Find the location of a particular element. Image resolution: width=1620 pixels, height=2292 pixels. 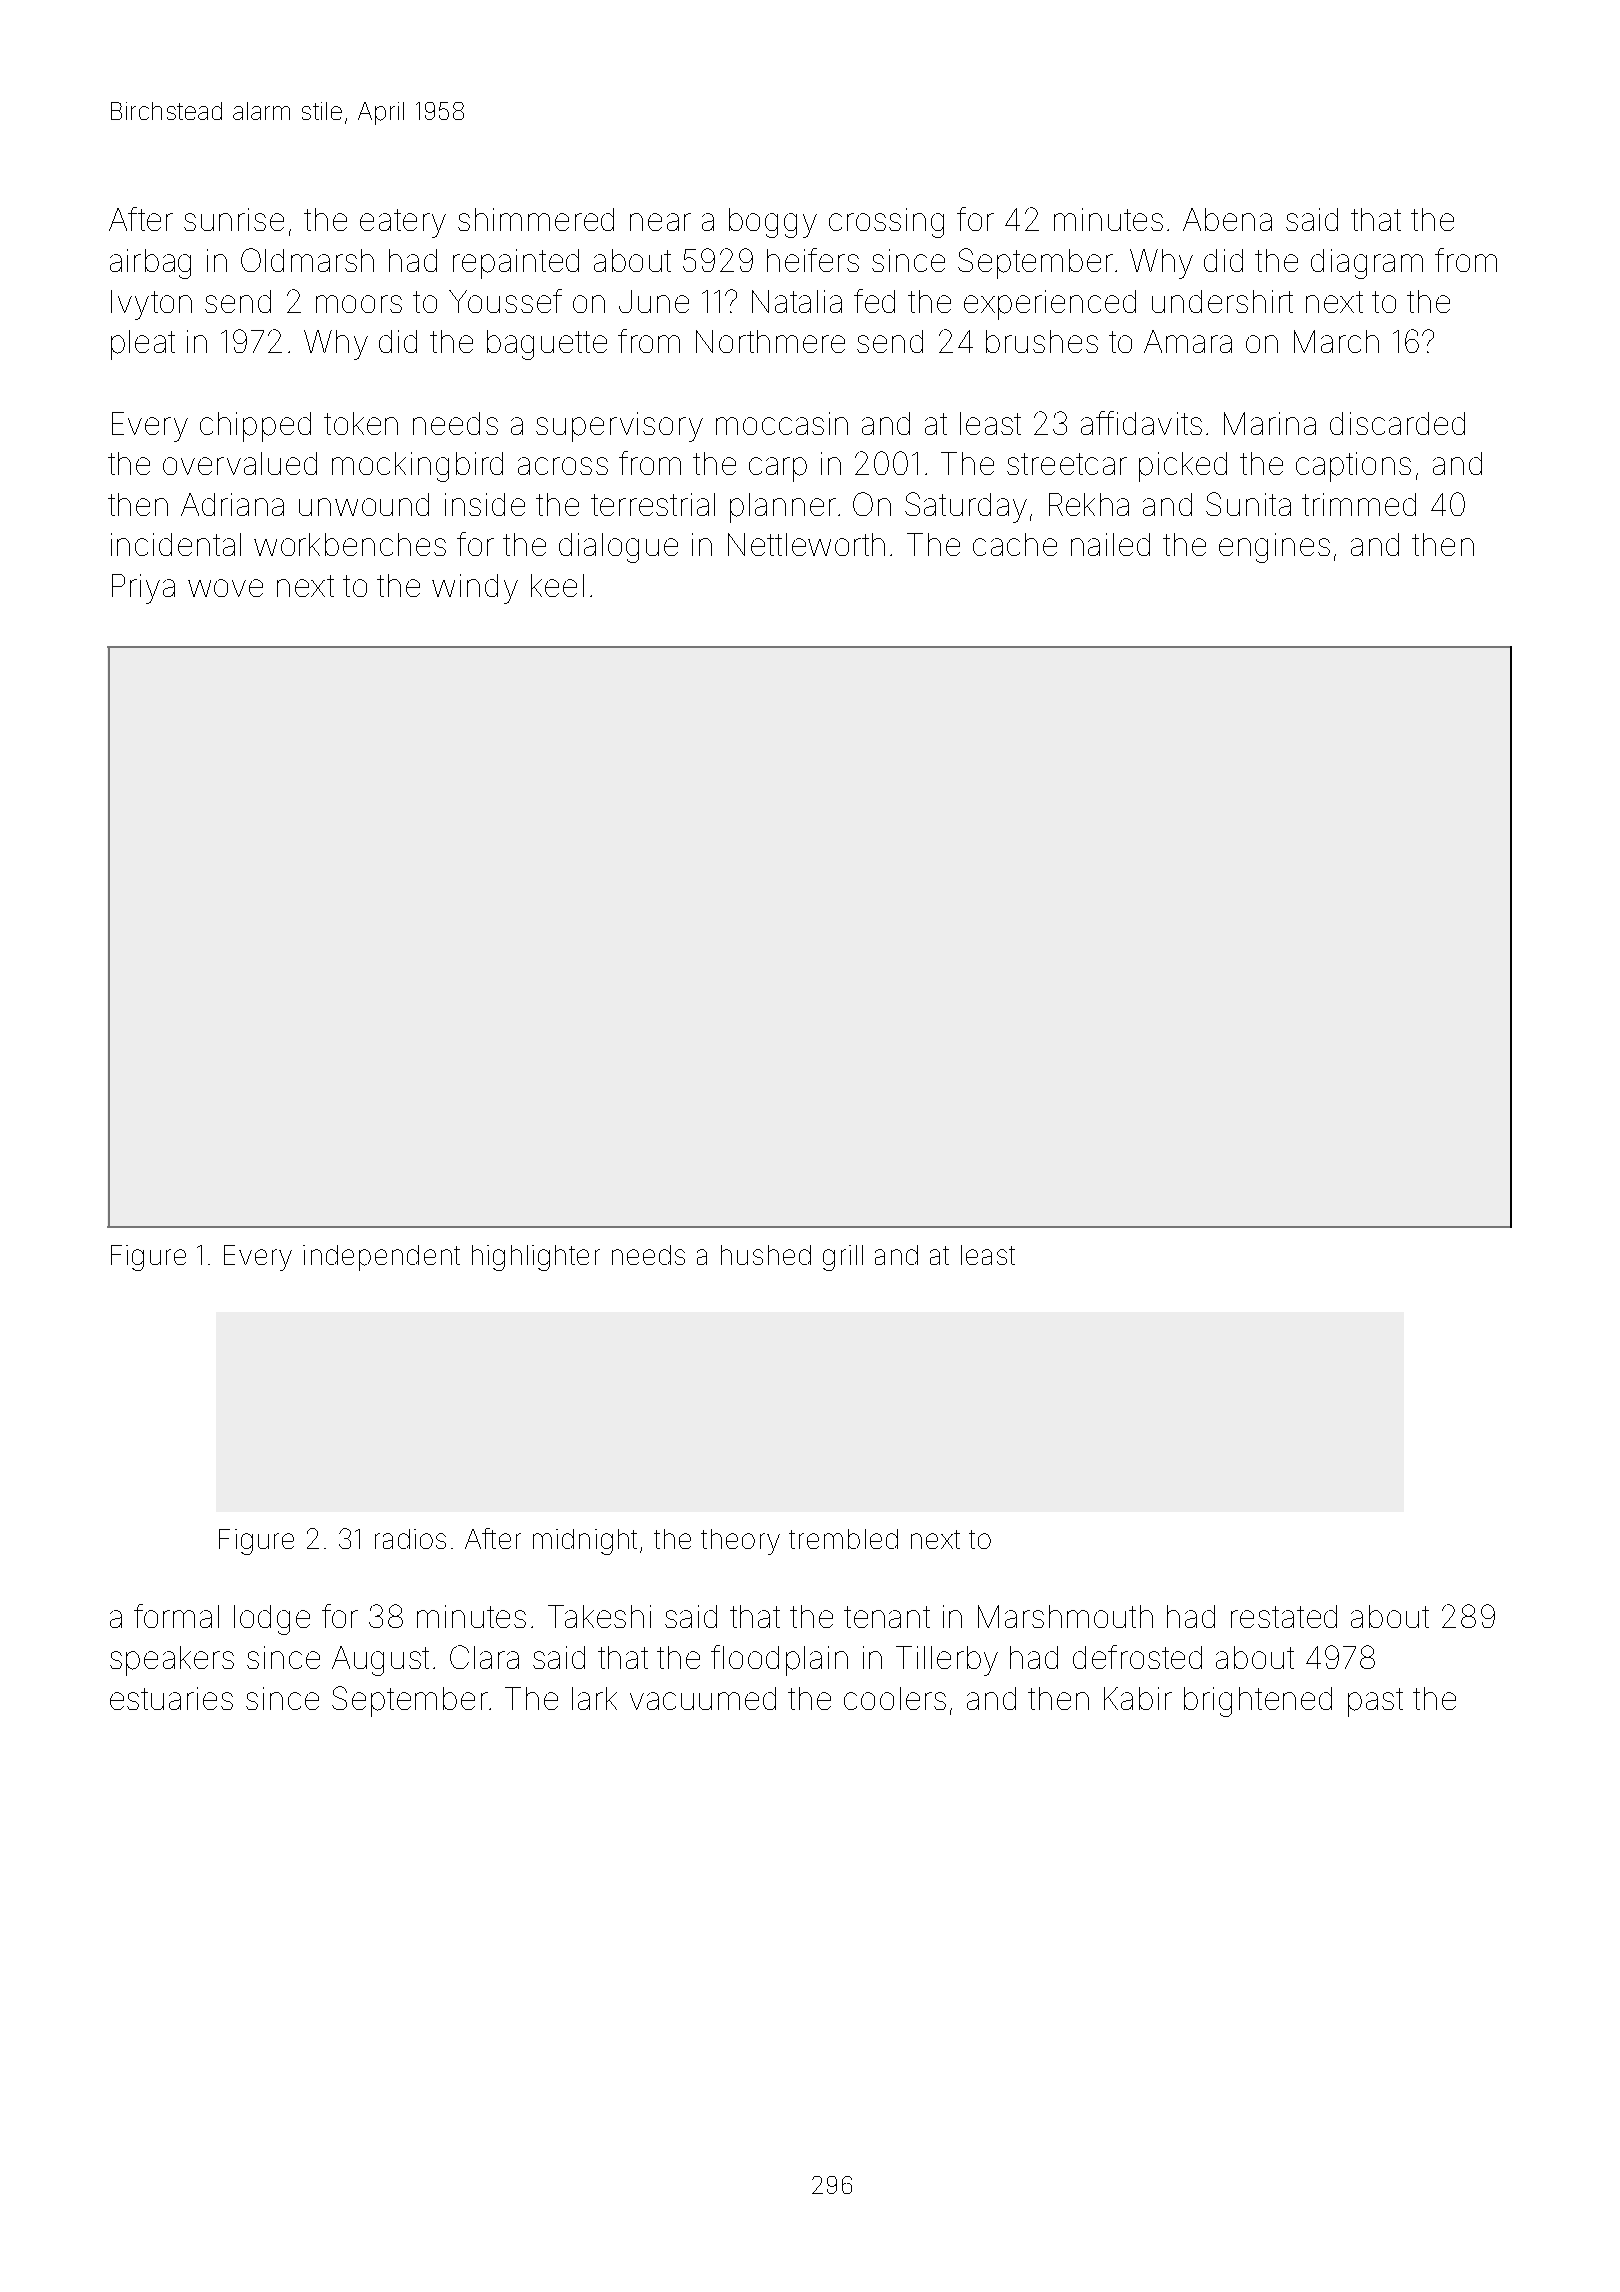

estuaries is located at coordinates (171, 1698).
